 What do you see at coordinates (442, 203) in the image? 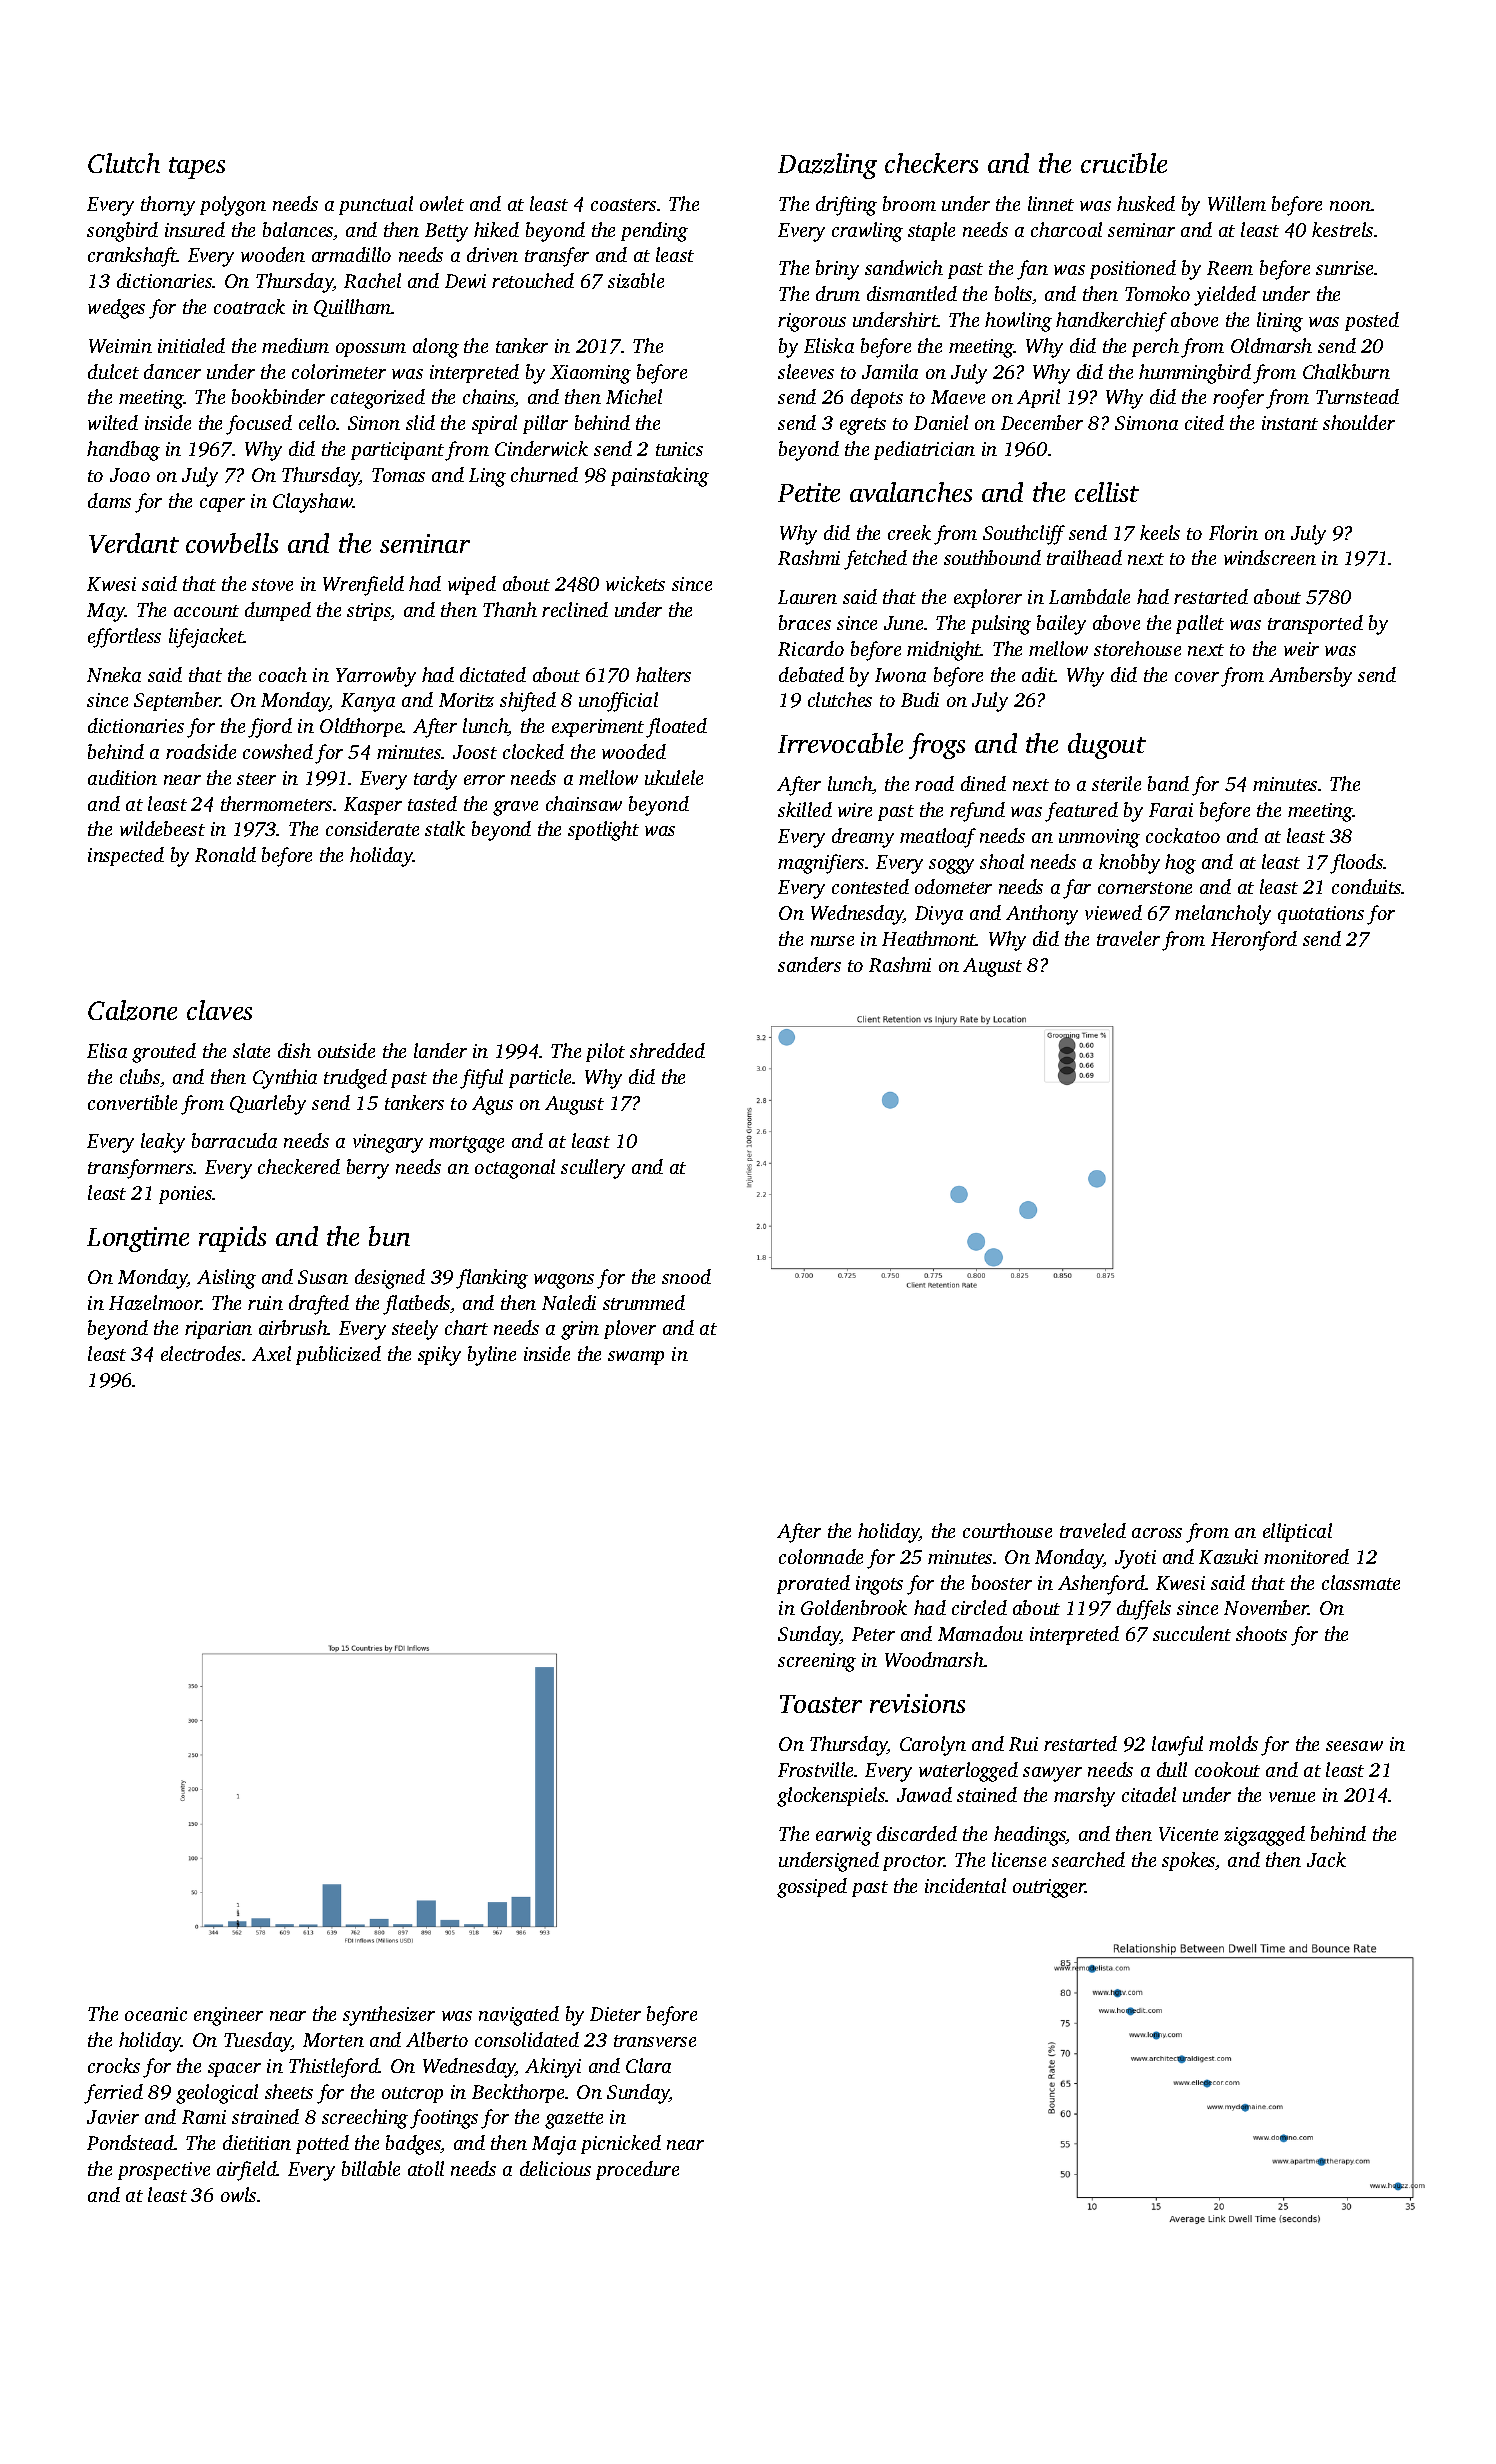
I see `owlet` at bounding box center [442, 203].
